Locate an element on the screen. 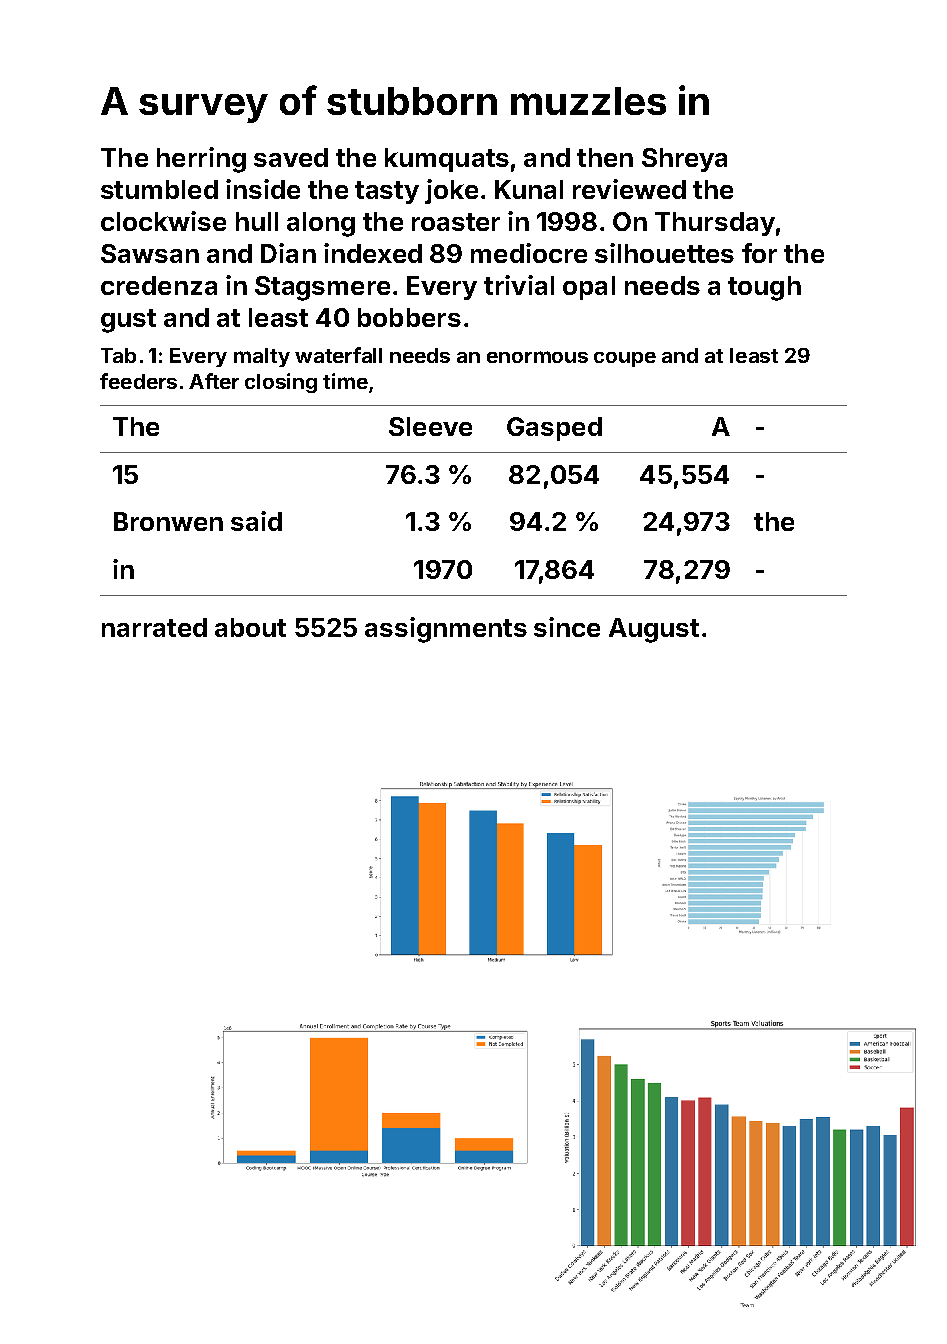  trivial is located at coordinates (519, 285).
